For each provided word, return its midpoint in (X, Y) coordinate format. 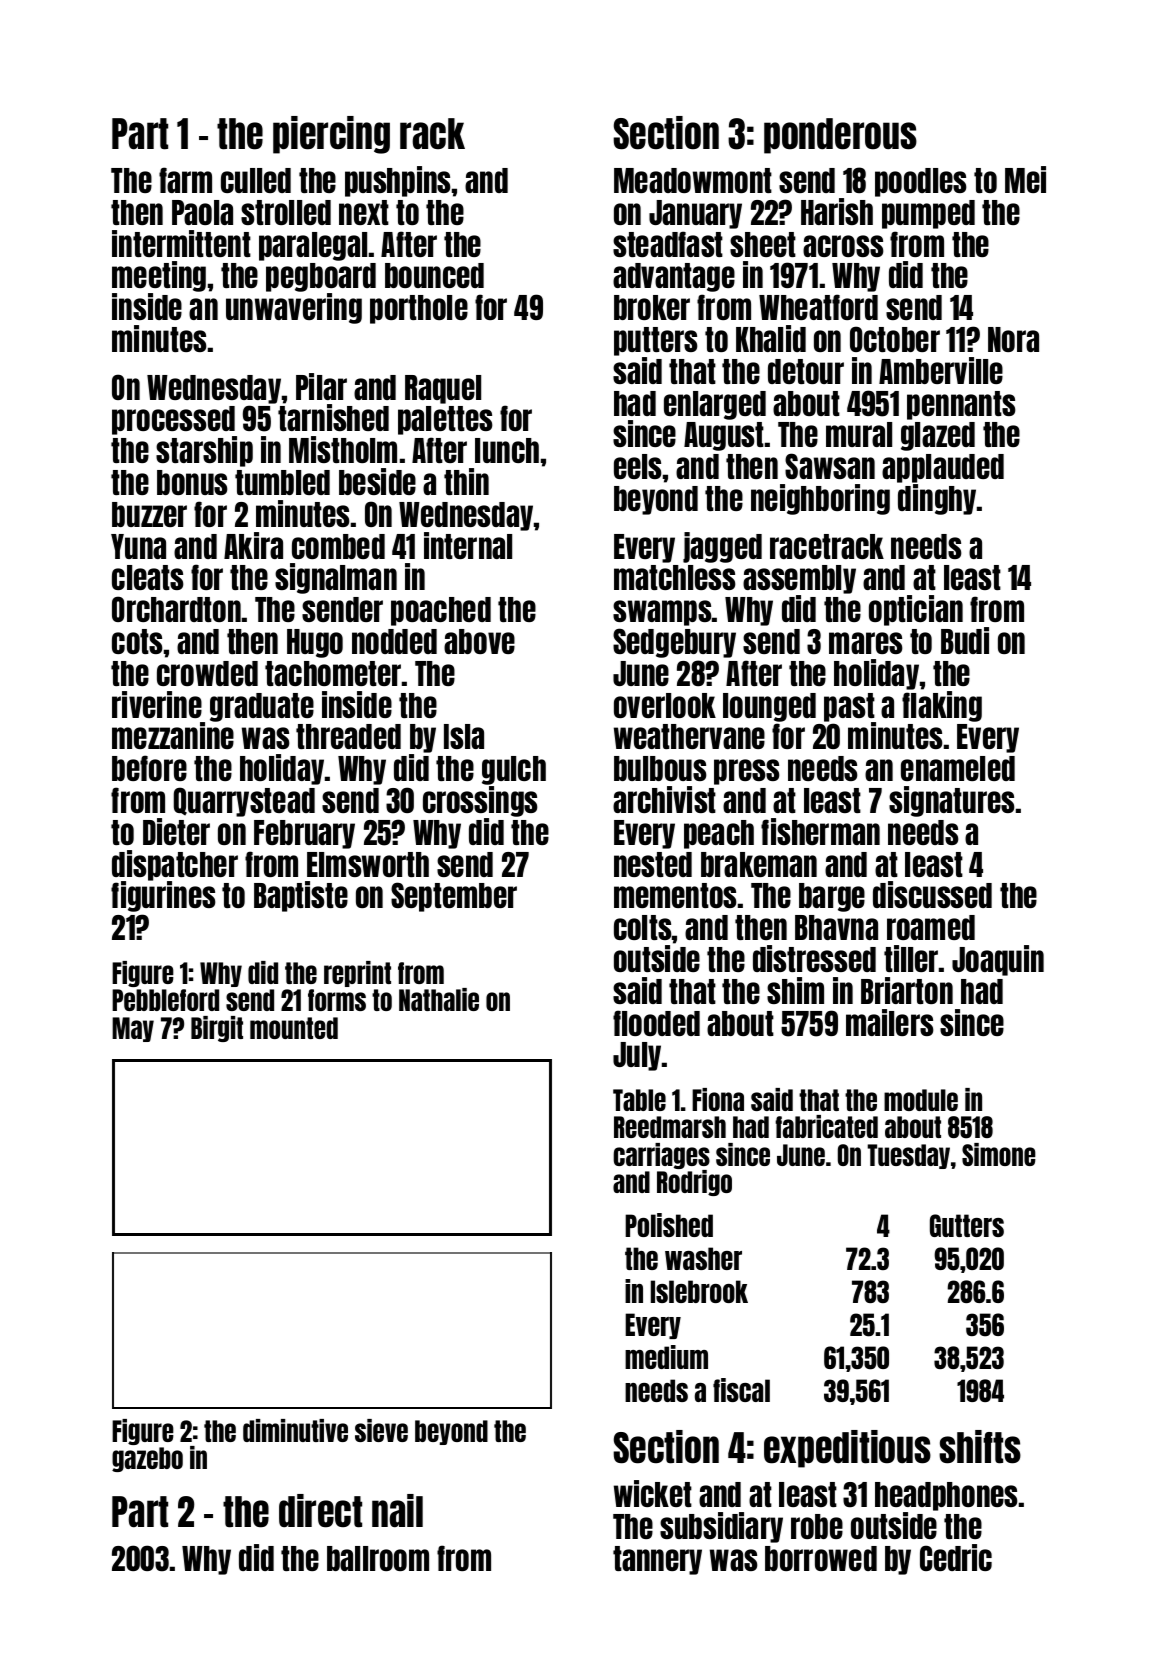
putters (656, 341)
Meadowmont (693, 180)
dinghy (937, 499)
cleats (148, 577)
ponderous (840, 136)
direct (320, 1511)
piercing (331, 135)
